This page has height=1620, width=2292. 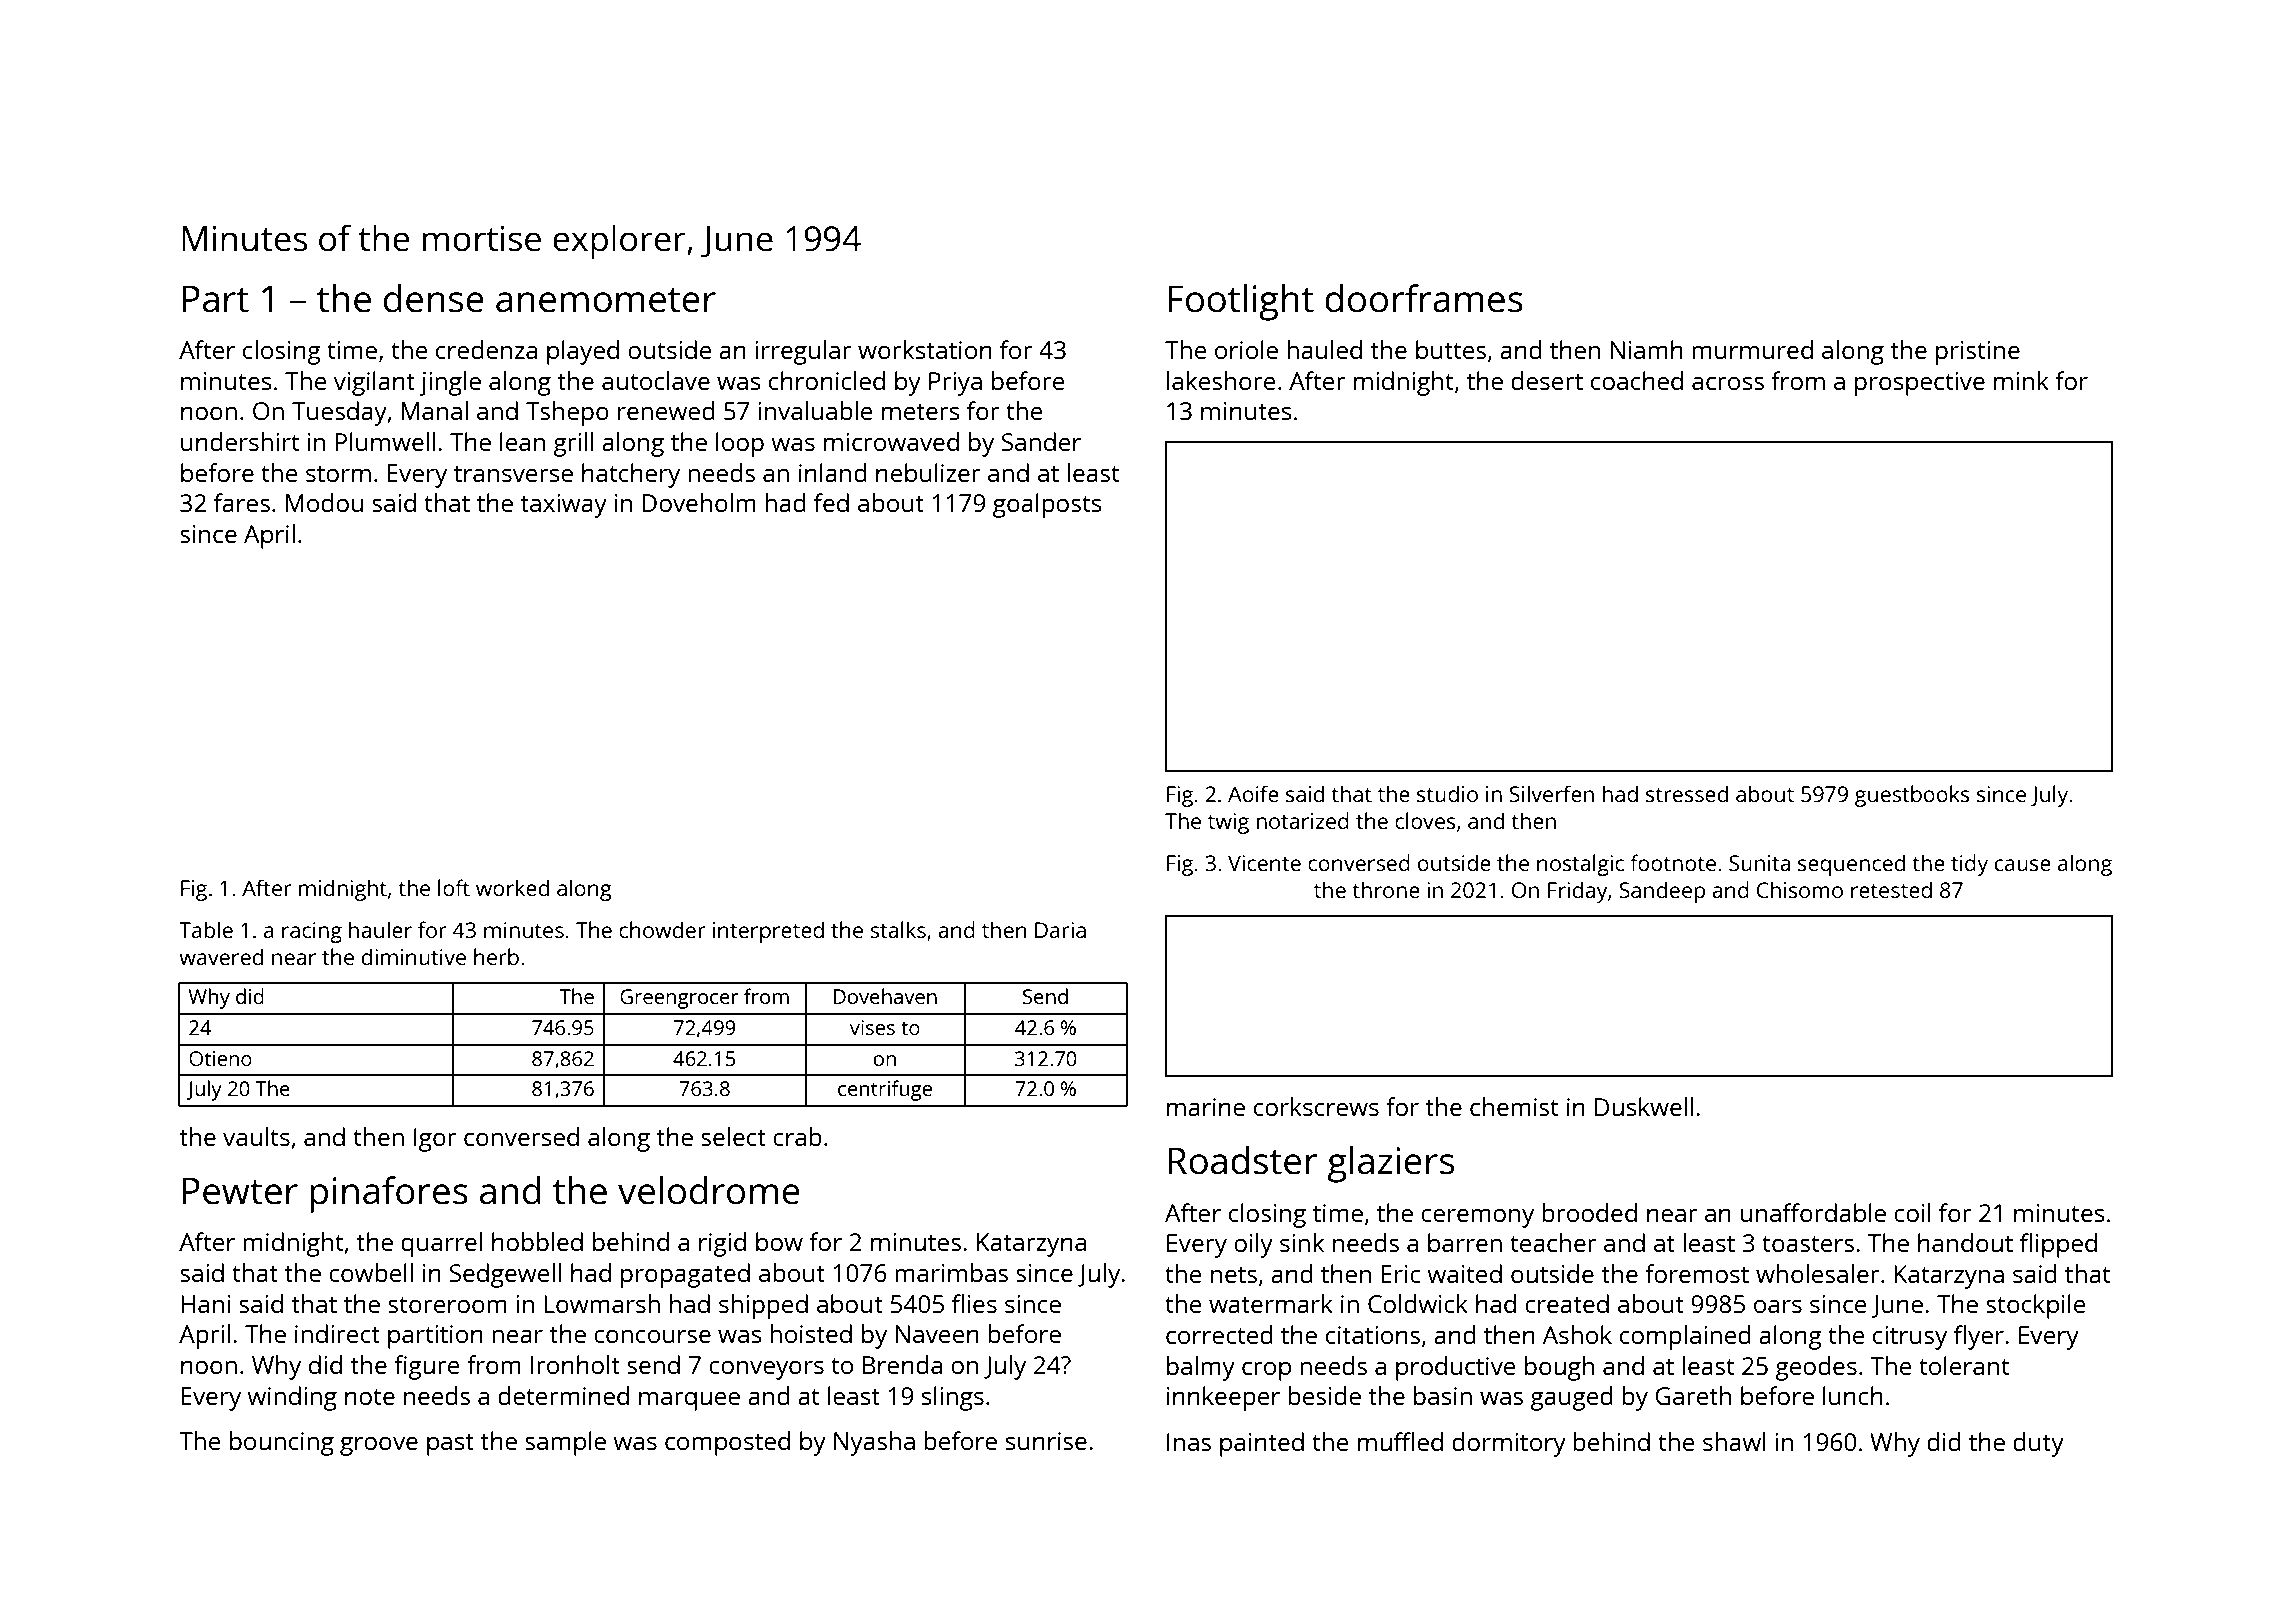 I want to click on invaluable, so click(x=815, y=410).
